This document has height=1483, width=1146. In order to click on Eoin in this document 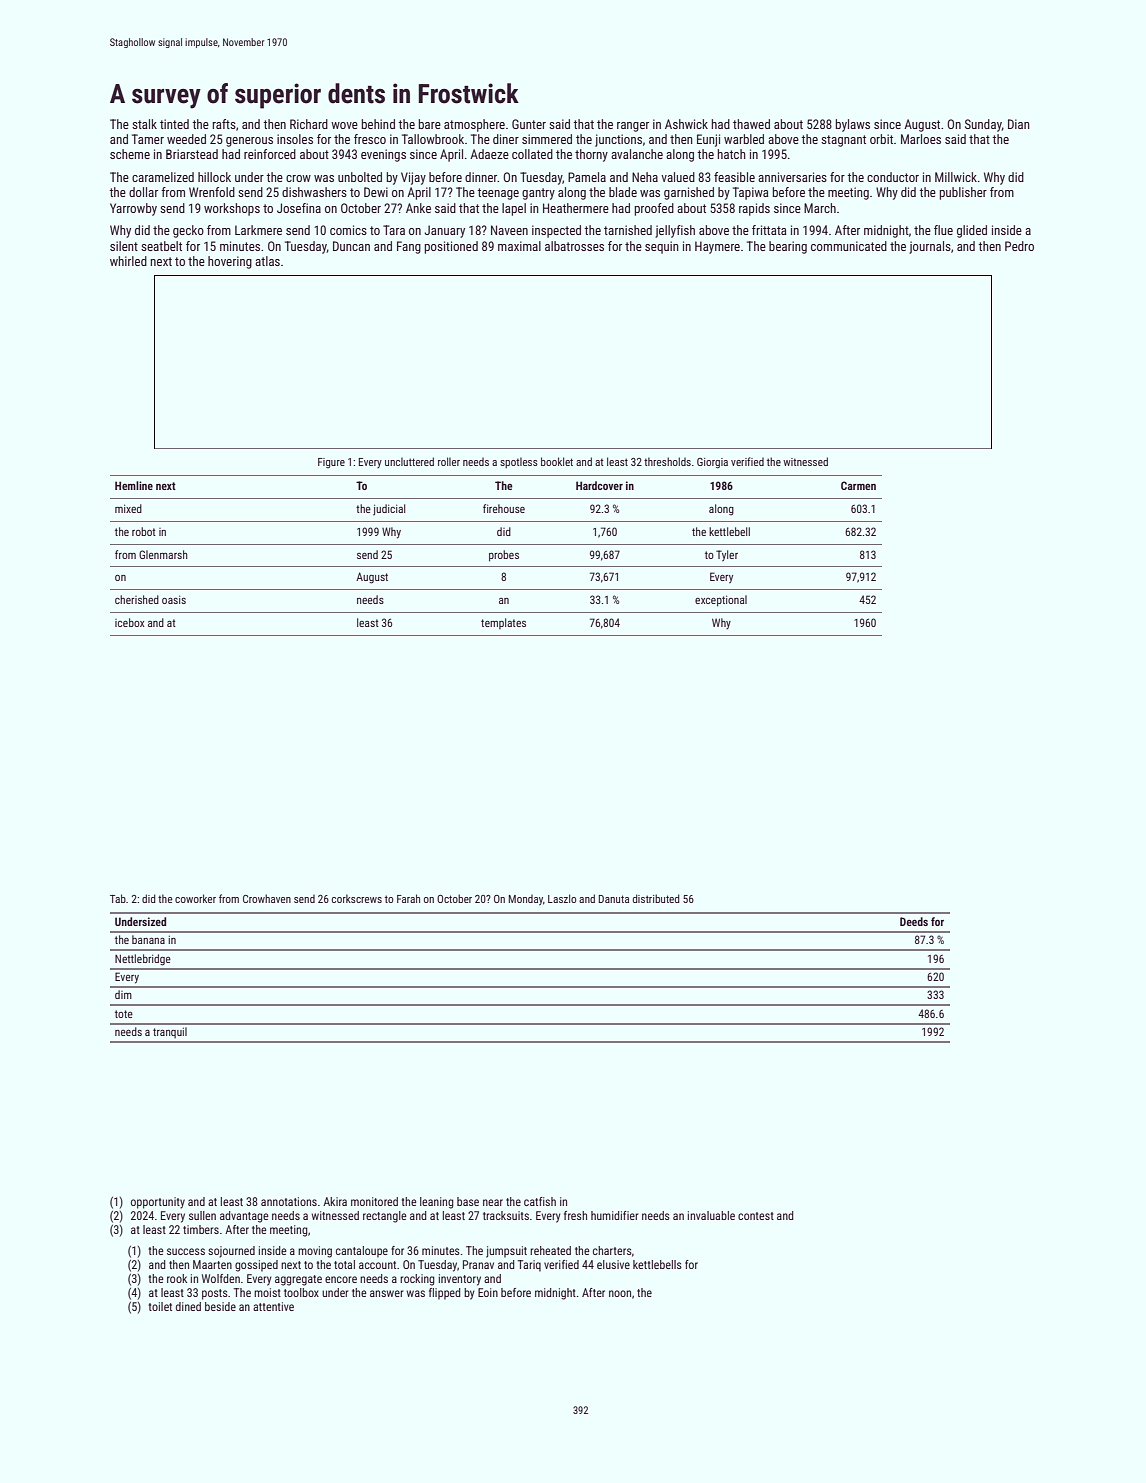, I will do `click(488, 1292)`.
